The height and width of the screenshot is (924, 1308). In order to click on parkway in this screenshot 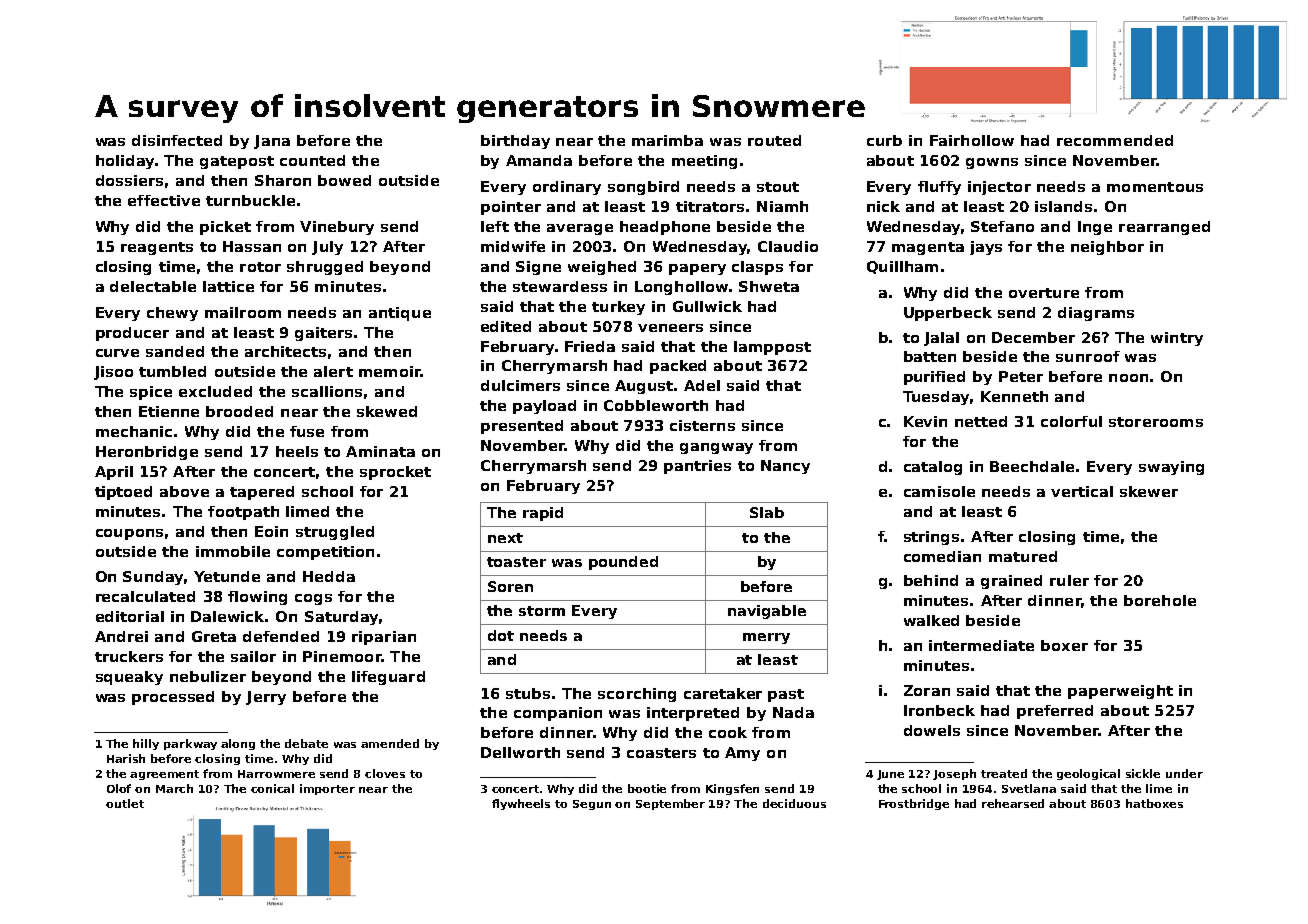, I will do `click(190, 744)`.
